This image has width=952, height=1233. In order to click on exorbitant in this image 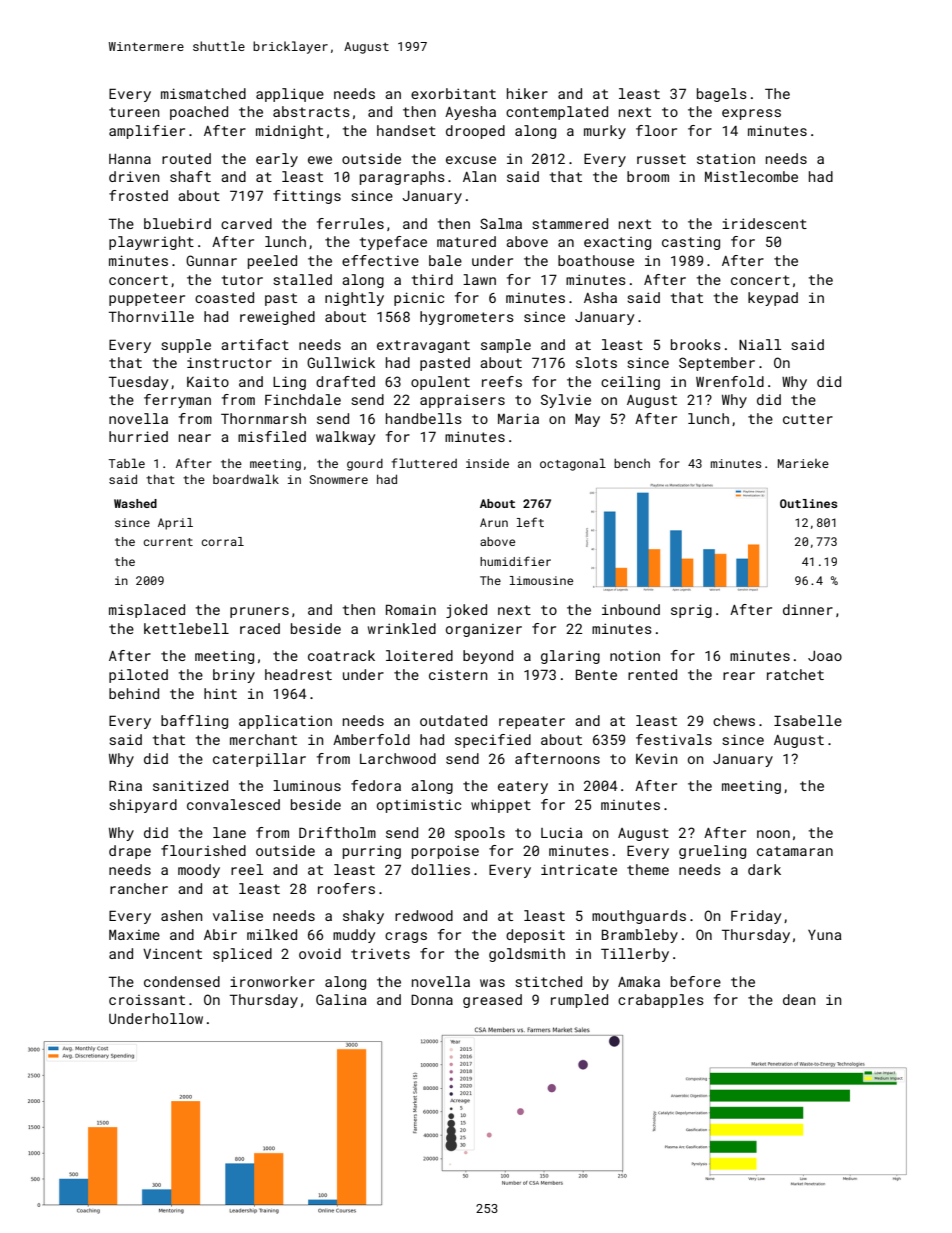, I will do `click(453, 93)`.
